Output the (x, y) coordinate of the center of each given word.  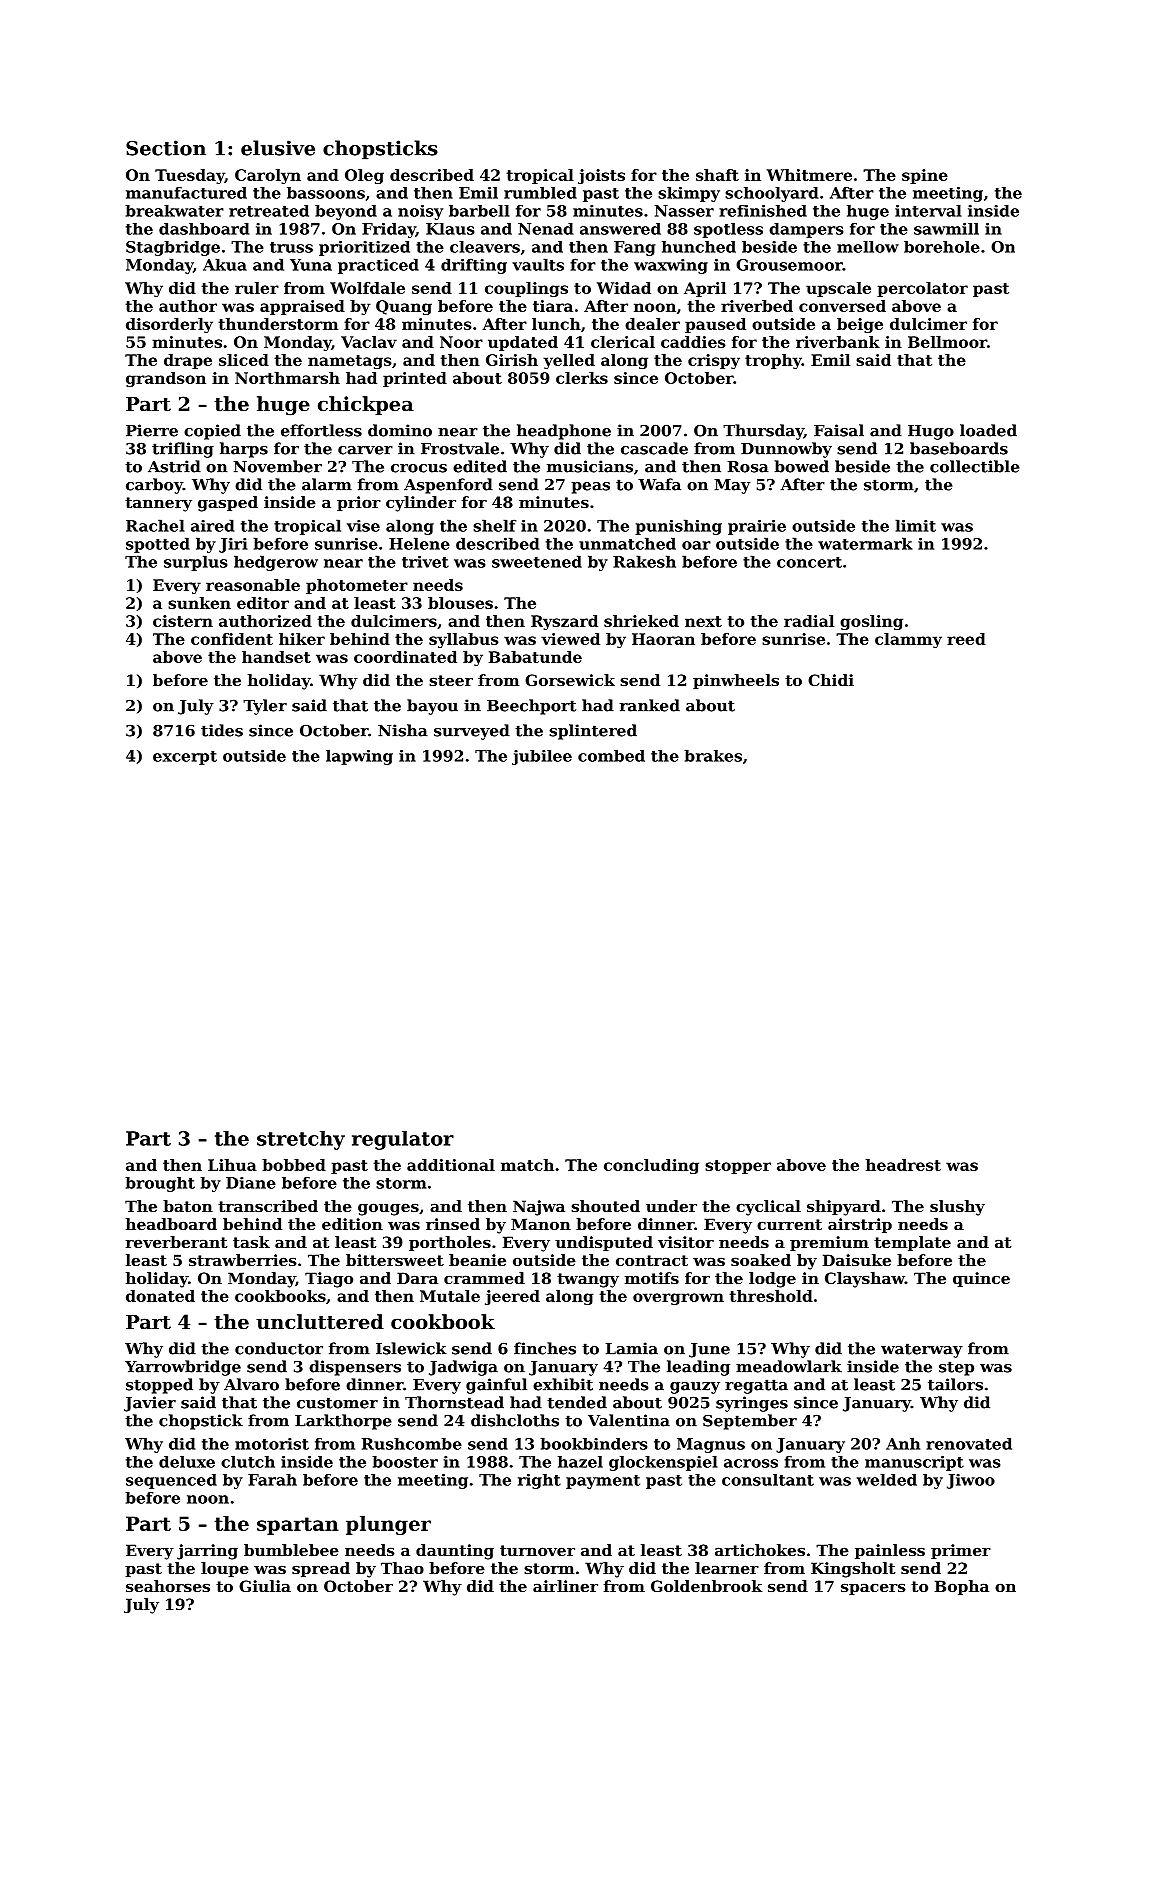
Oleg (364, 176)
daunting (455, 1552)
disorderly (169, 325)
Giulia (265, 1586)
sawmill (946, 229)
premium (829, 1243)
